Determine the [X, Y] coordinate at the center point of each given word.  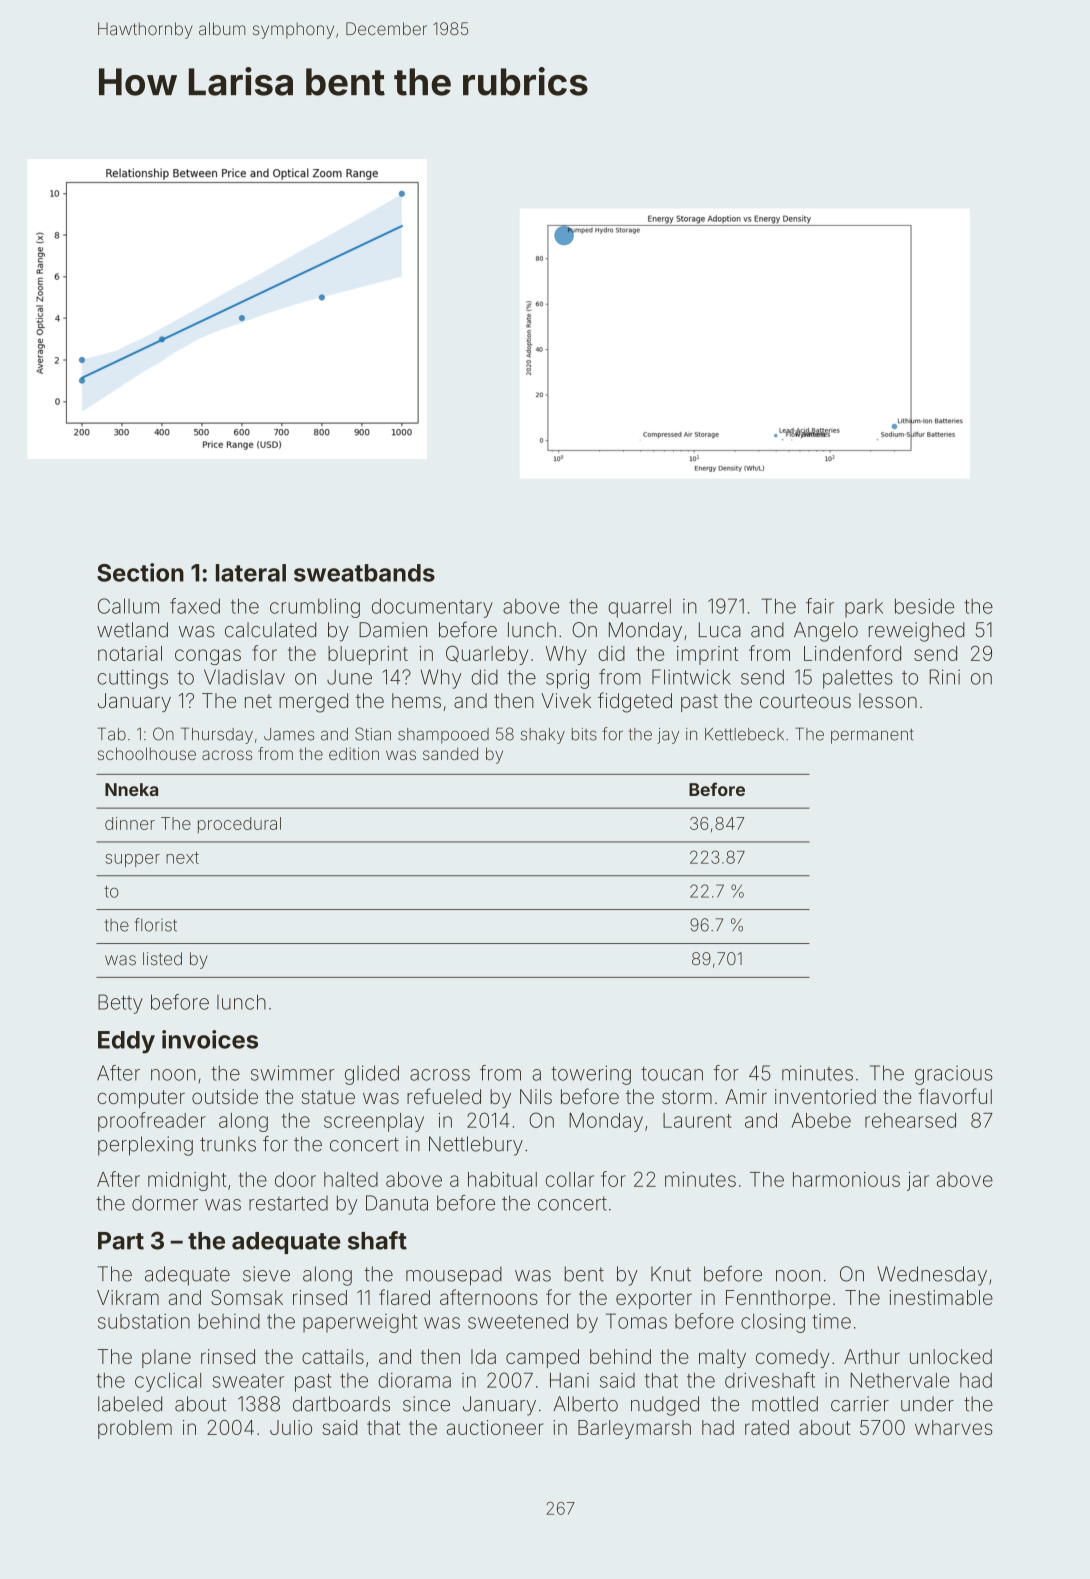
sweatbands [364, 573]
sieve [266, 1274]
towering [591, 1075]
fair [820, 606]
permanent [872, 736]
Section [140, 572]
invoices [210, 1039]
